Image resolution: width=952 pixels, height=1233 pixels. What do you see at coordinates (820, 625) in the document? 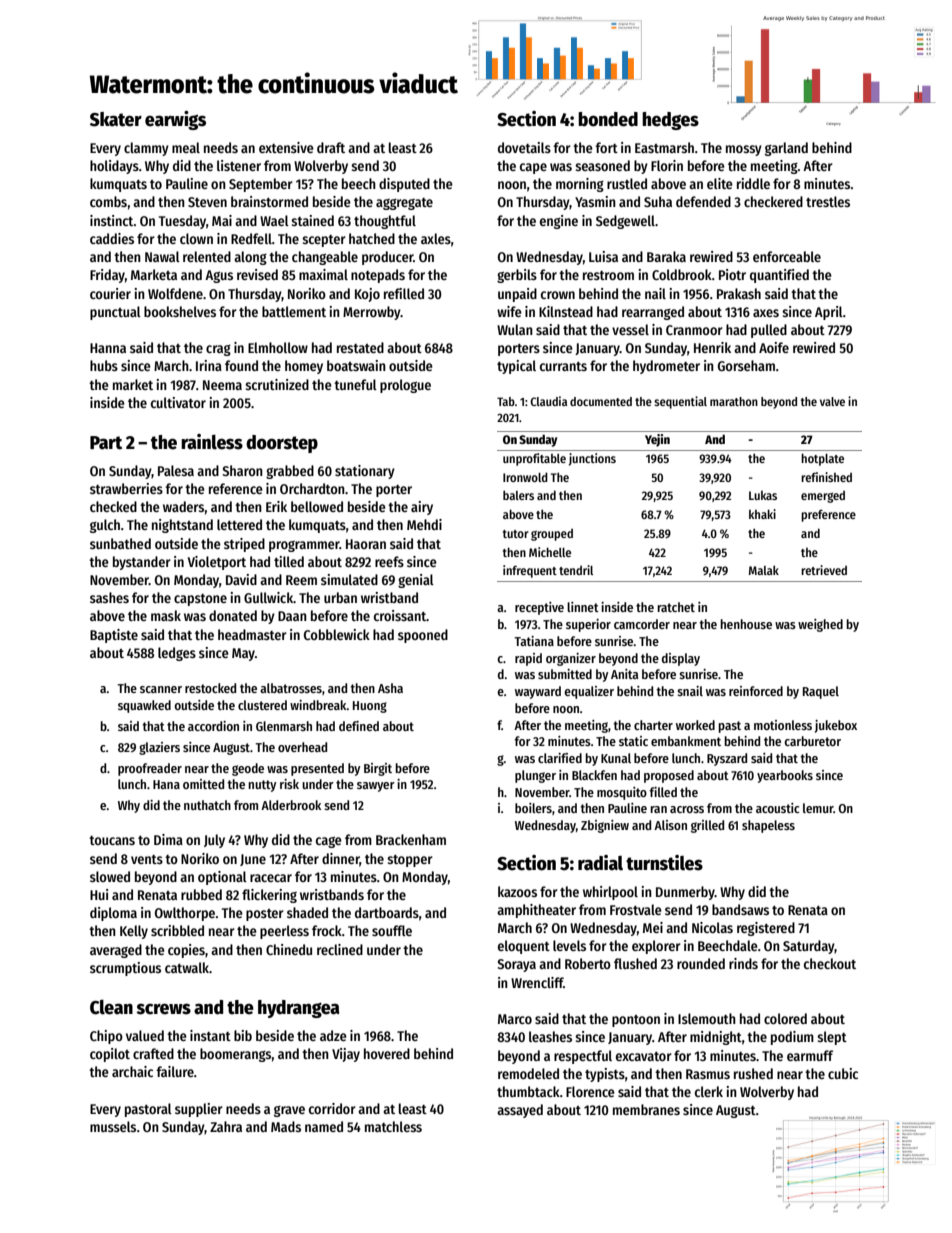
I see `weighed` at bounding box center [820, 625].
